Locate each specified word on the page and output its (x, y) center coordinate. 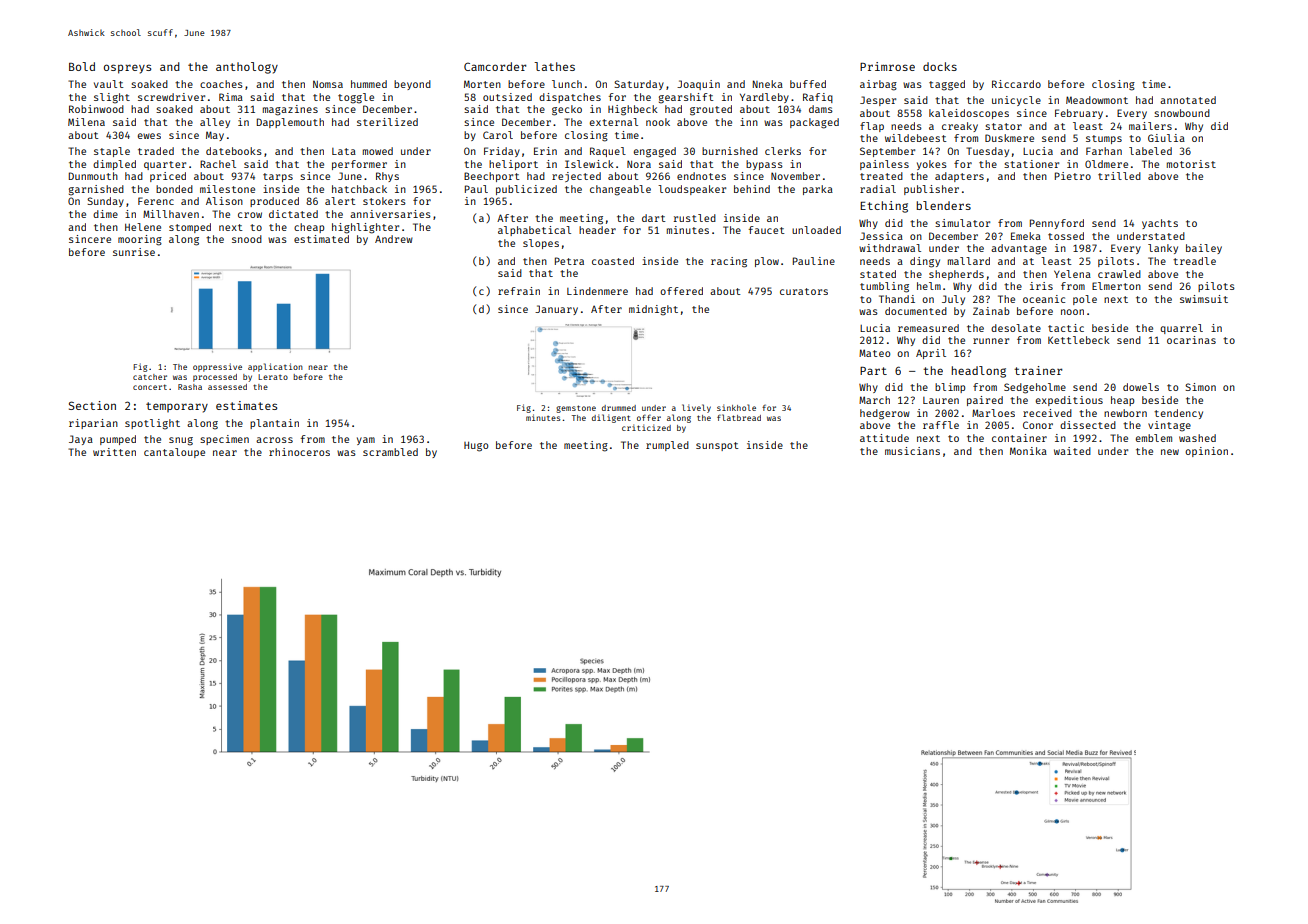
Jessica (881, 236)
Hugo (476, 446)
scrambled (390, 452)
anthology (247, 68)
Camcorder (495, 66)
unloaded (816, 230)
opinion (1206, 452)
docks (940, 66)
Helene (143, 227)
